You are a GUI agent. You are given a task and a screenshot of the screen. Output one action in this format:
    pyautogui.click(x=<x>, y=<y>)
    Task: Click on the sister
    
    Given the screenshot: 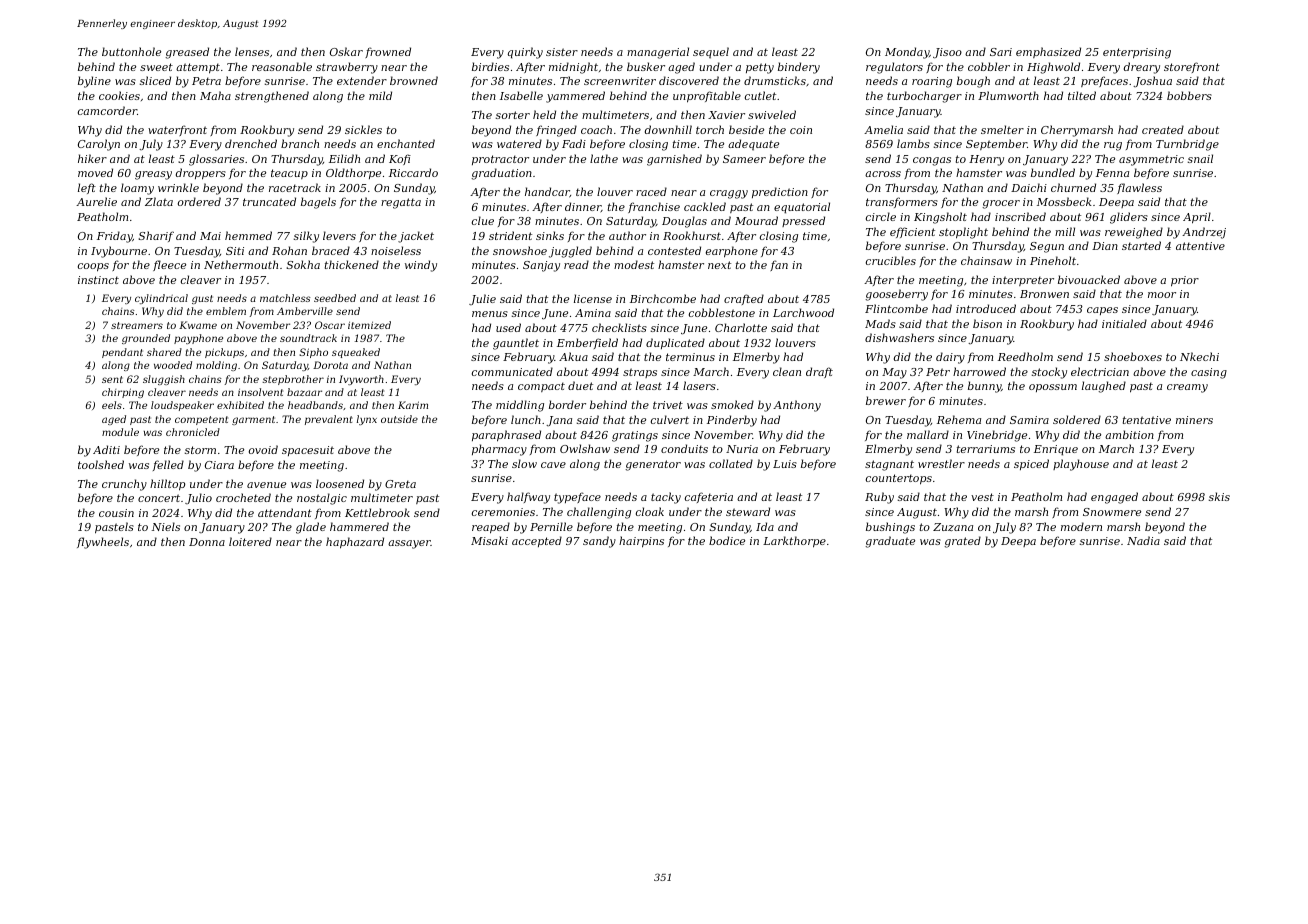 What is the action you would take?
    pyautogui.click(x=562, y=52)
